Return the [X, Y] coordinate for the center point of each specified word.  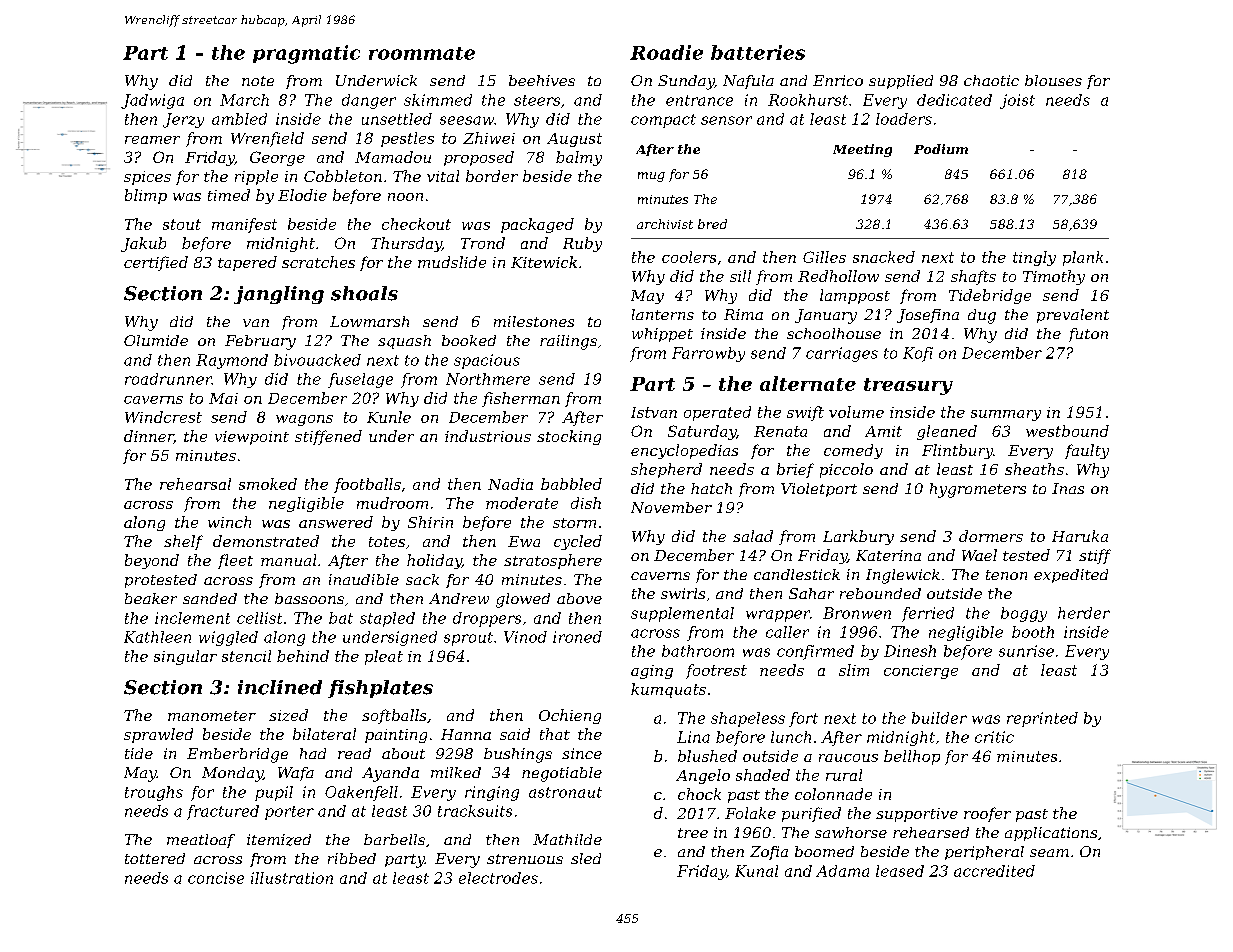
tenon [1006, 575]
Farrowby [708, 354]
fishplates [380, 689]
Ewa [524, 541]
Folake [750, 813]
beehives [542, 80]
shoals [364, 293]
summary [1006, 415]
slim [854, 670]
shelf [183, 542]
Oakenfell [361, 793]
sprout [468, 639]
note [258, 81]
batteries [758, 52]
